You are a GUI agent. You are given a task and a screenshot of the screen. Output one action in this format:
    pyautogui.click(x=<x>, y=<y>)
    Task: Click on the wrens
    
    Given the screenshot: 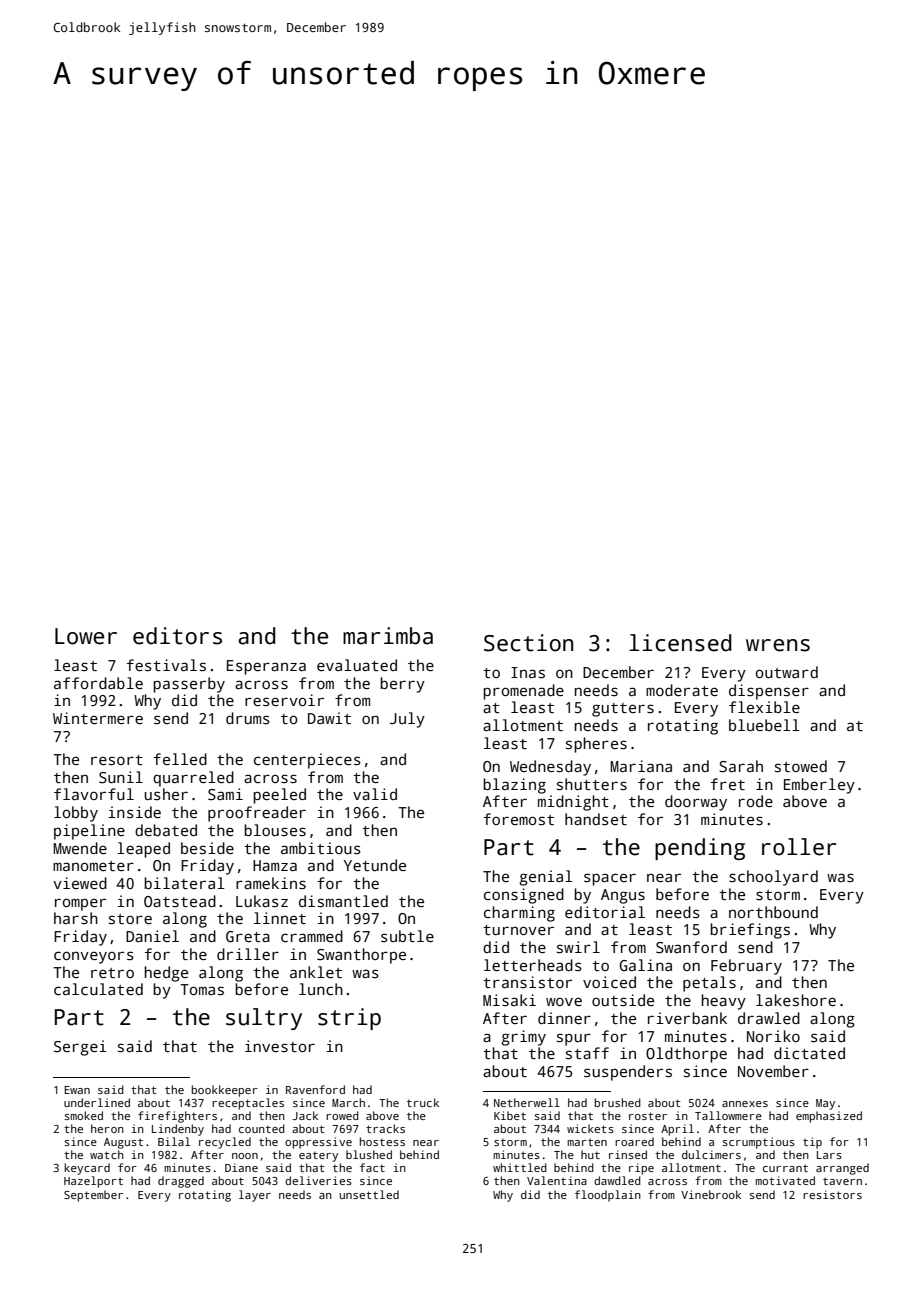 What is the action you would take?
    pyautogui.click(x=778, y=645)
